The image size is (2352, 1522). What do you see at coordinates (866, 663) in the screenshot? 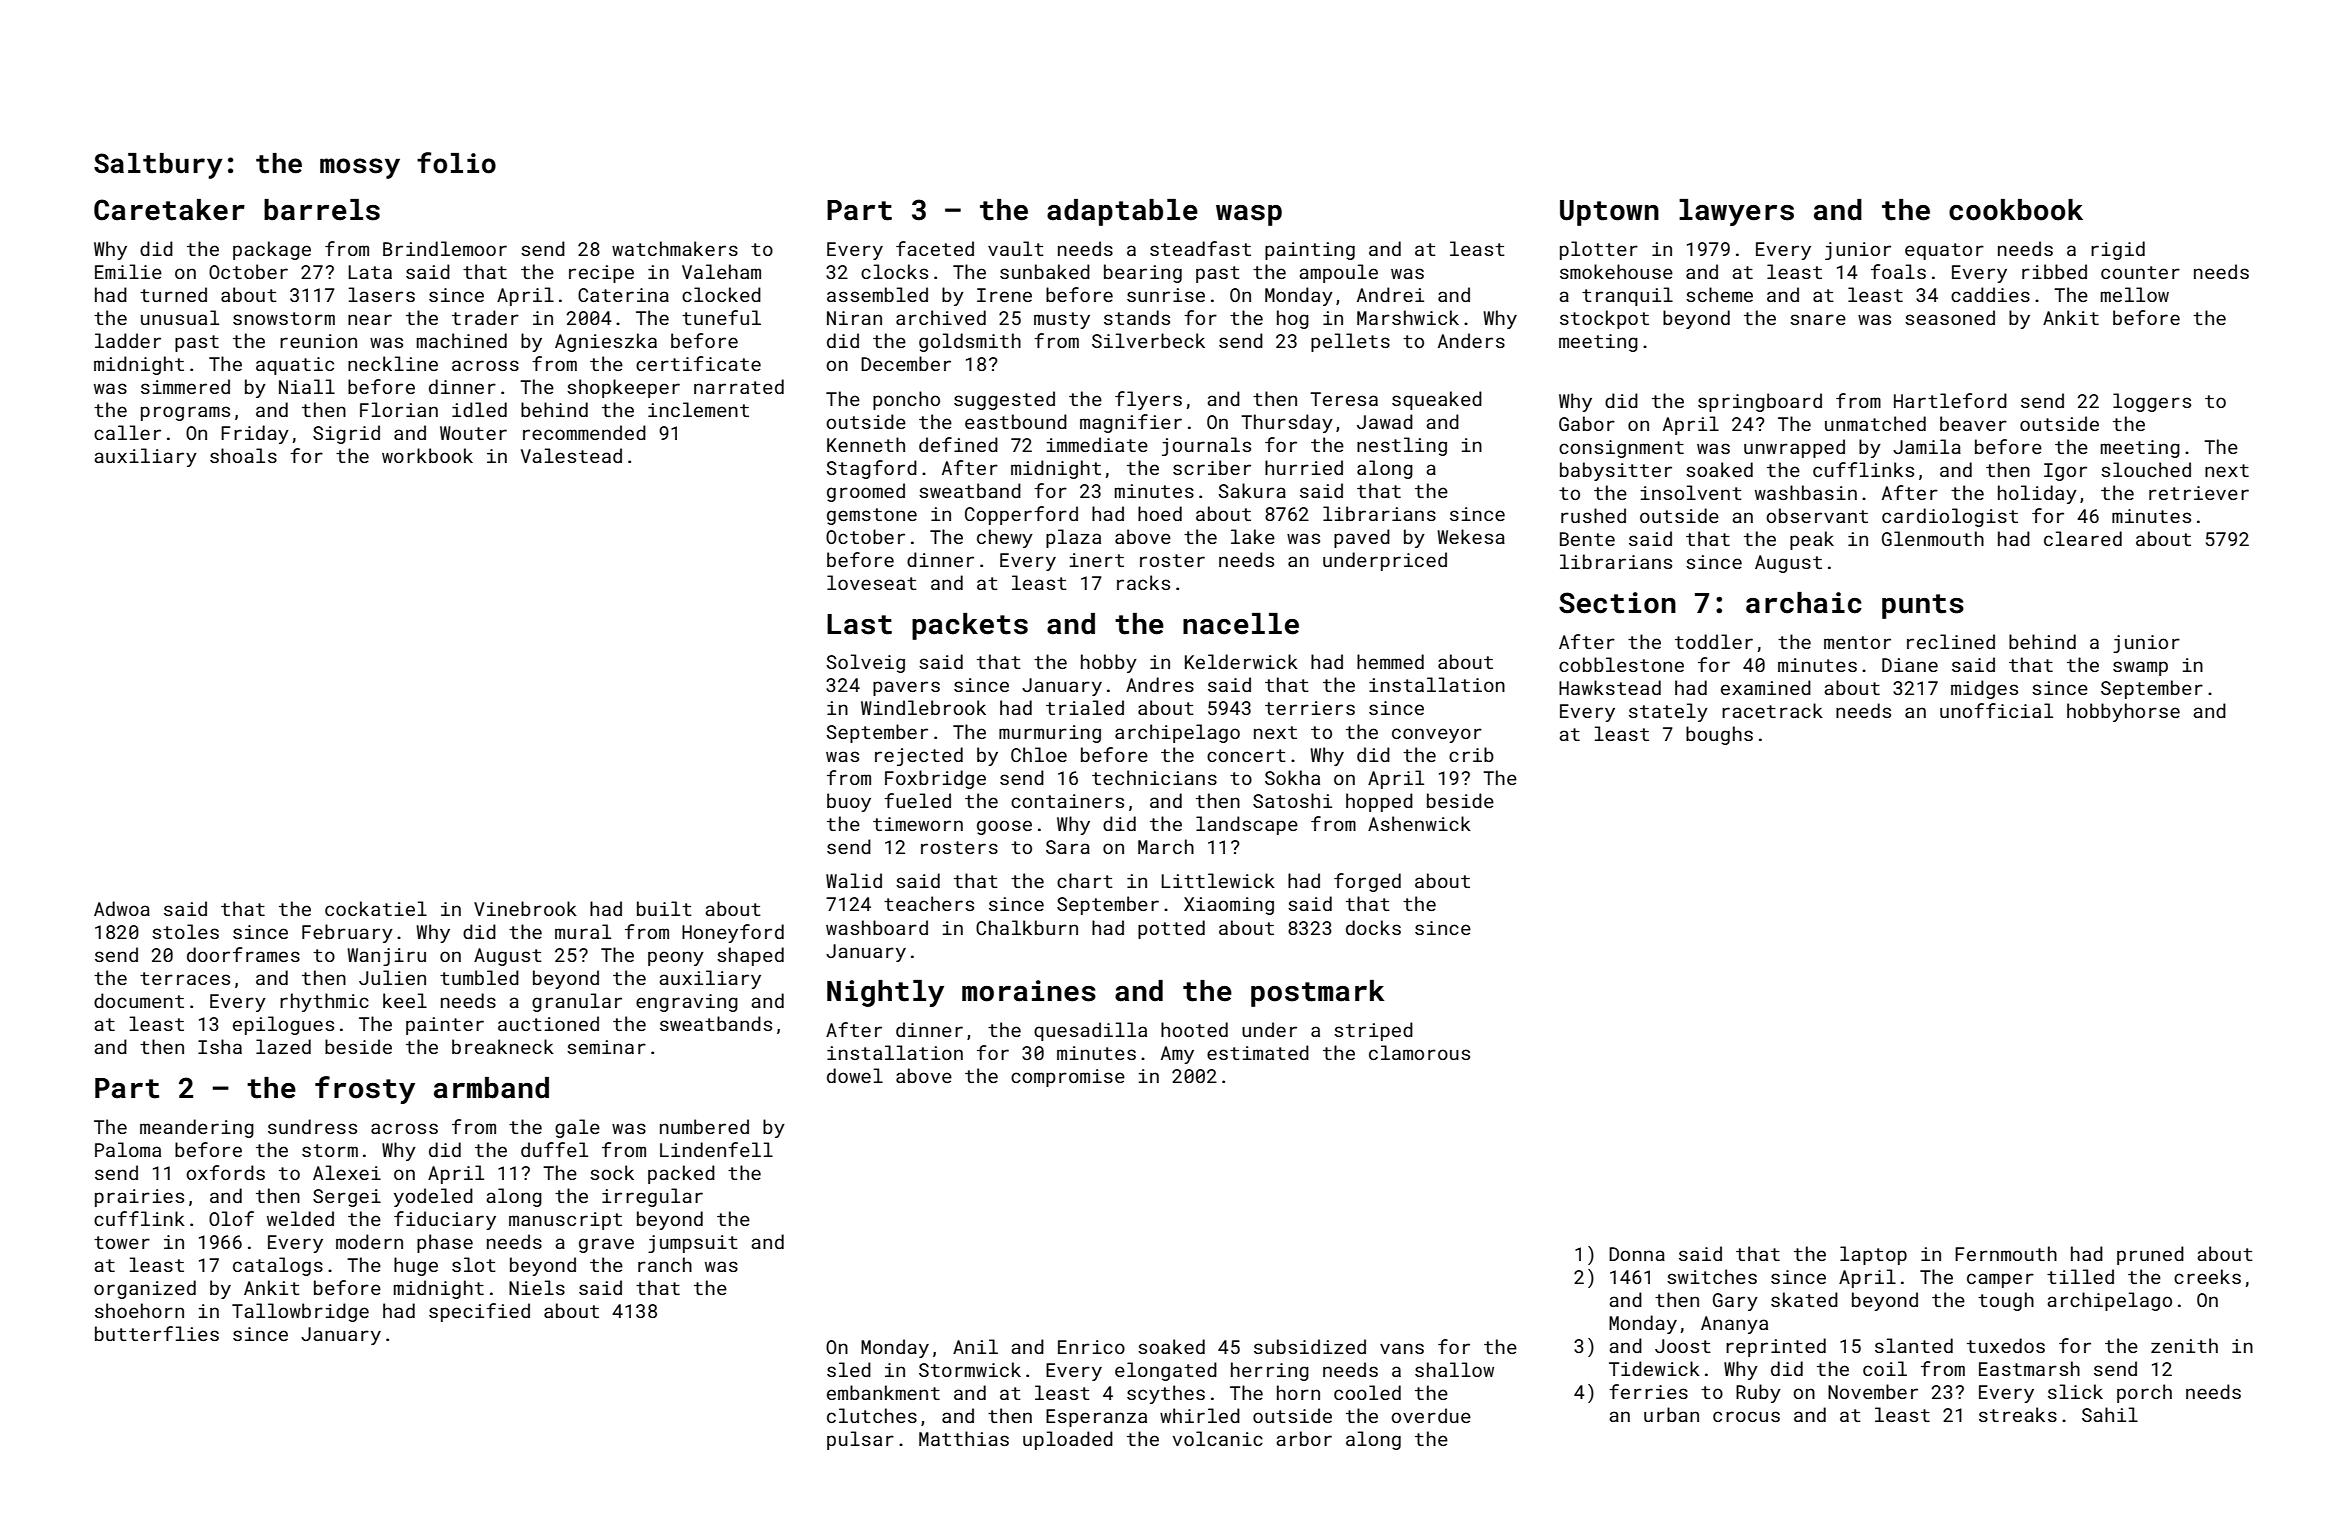
I see `Solveig` at bounding box center [866, 663].
